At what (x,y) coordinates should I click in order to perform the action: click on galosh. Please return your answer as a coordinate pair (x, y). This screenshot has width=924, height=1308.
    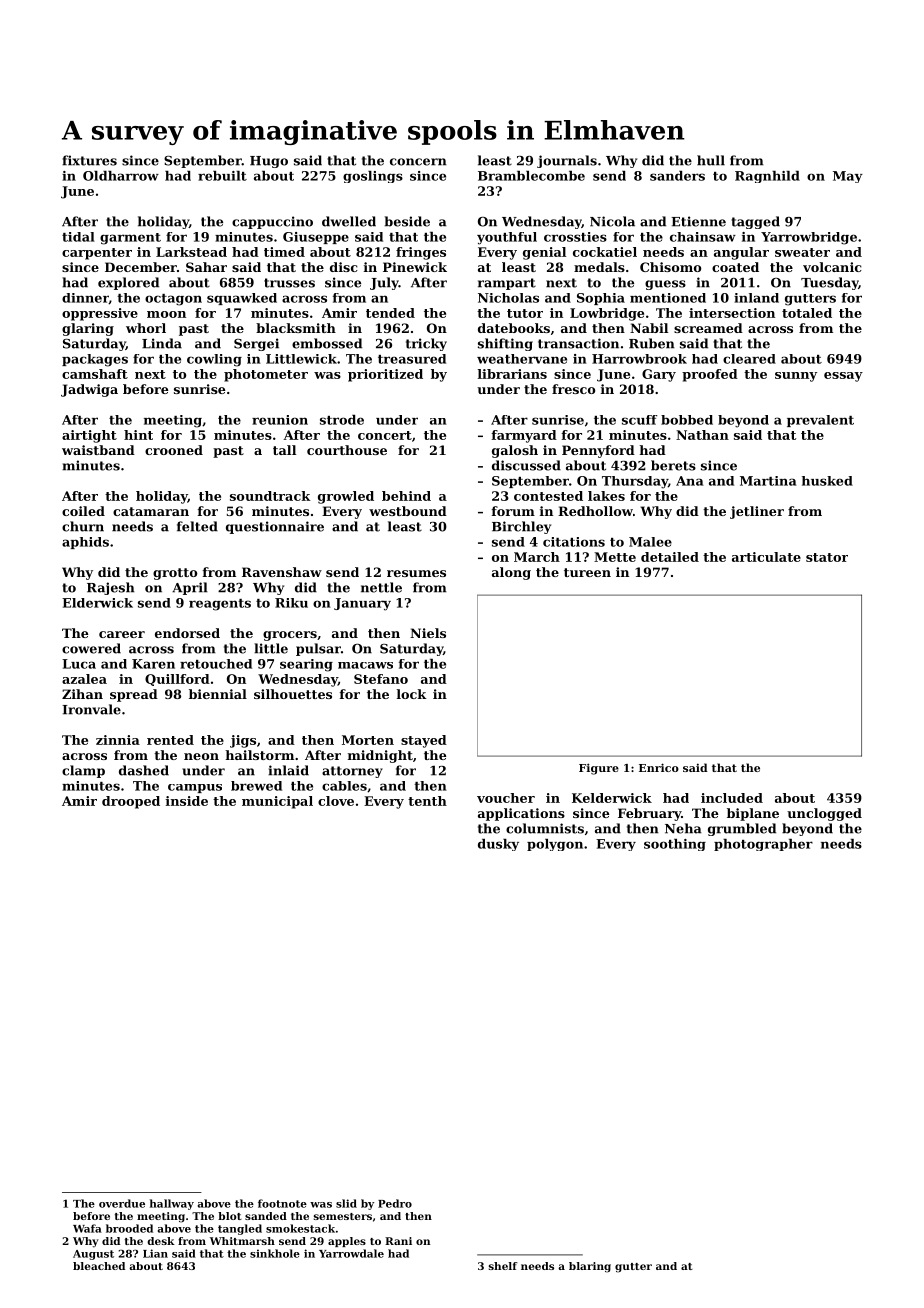
    Looking at the image, I should click on (515, 451).
